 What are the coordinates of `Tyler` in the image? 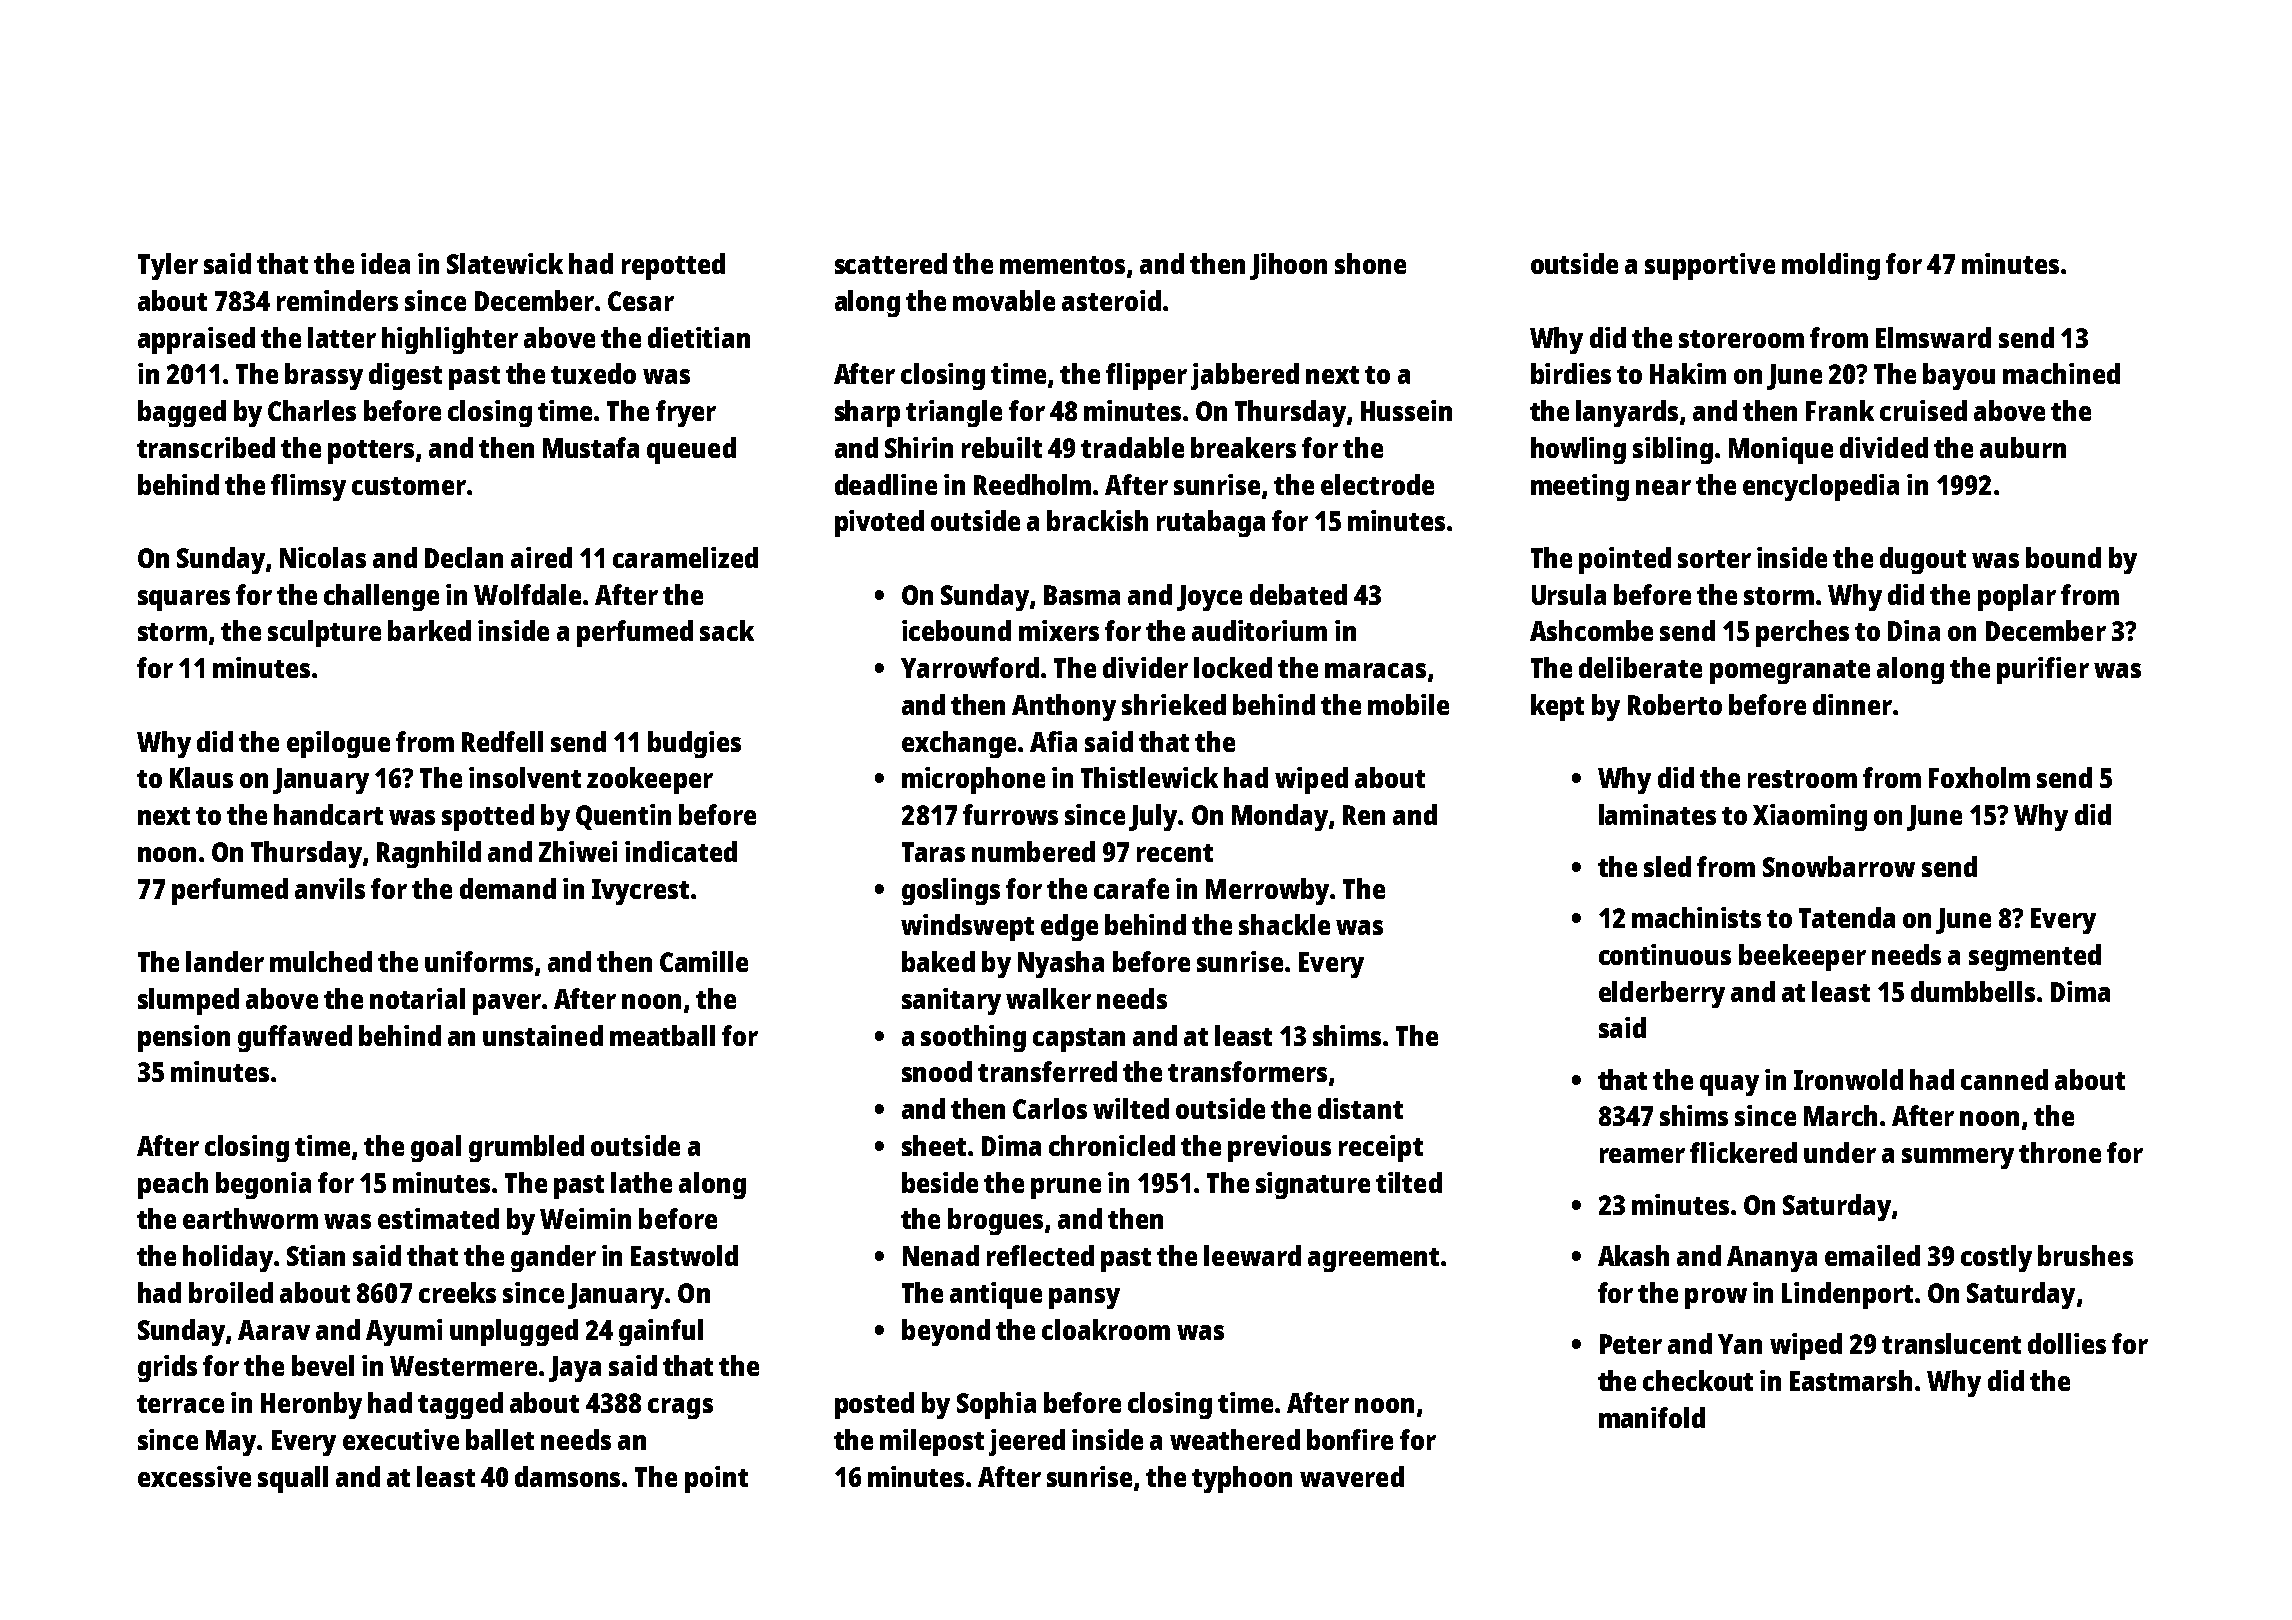 It's located at (168, 266).
